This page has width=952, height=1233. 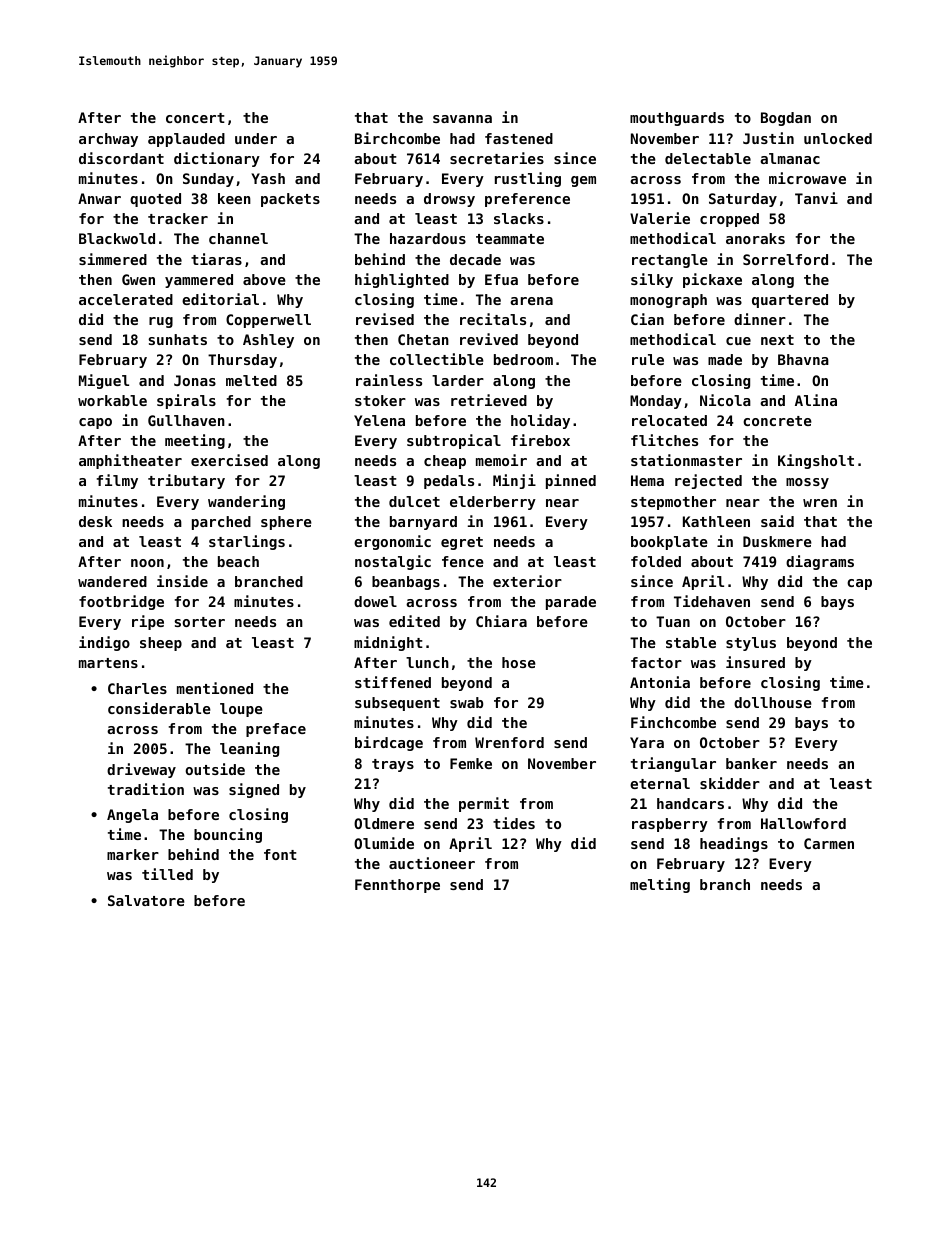 I want to click on folded, so click(x=656, y=561).
